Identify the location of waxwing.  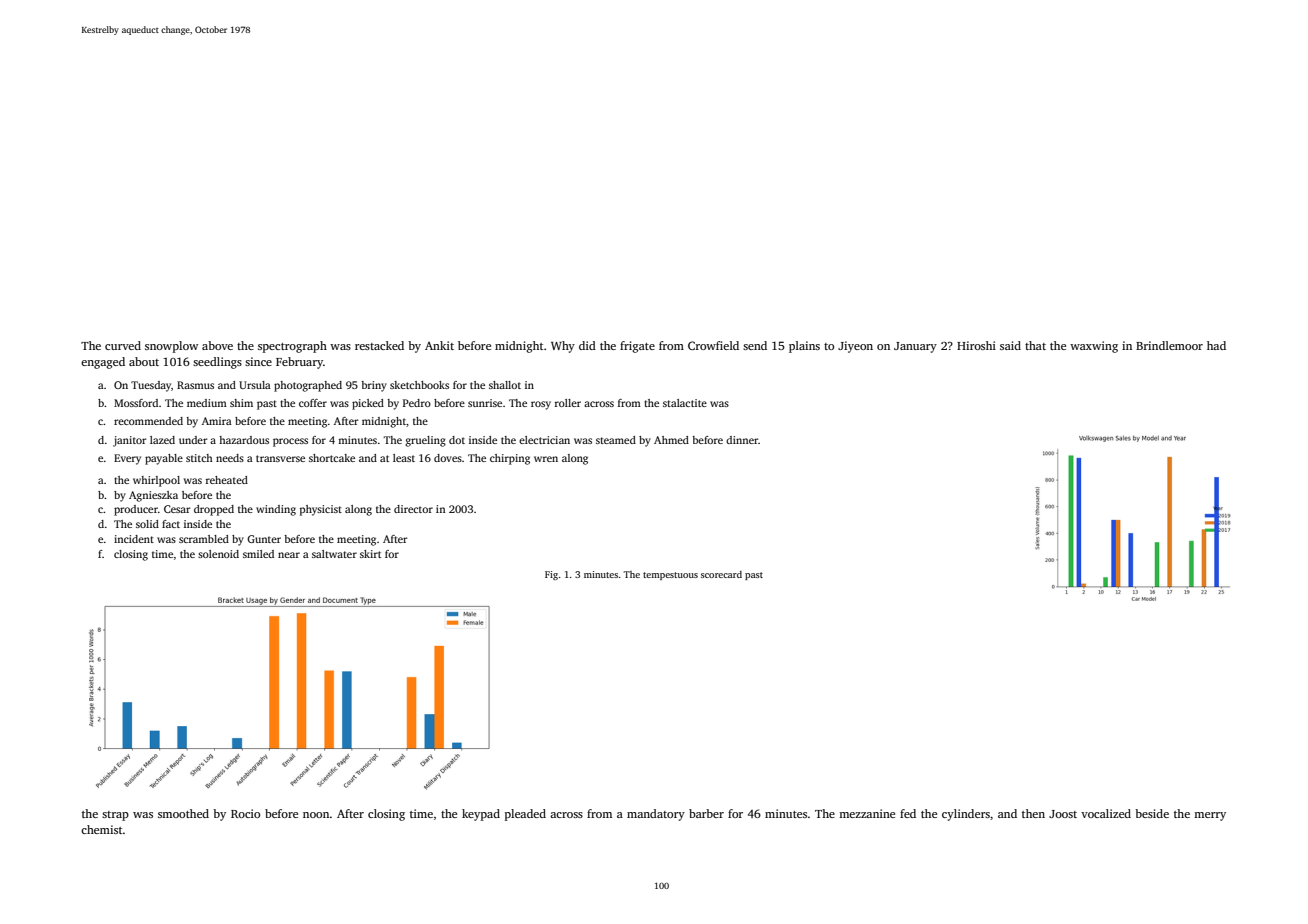
(1094, 347).
